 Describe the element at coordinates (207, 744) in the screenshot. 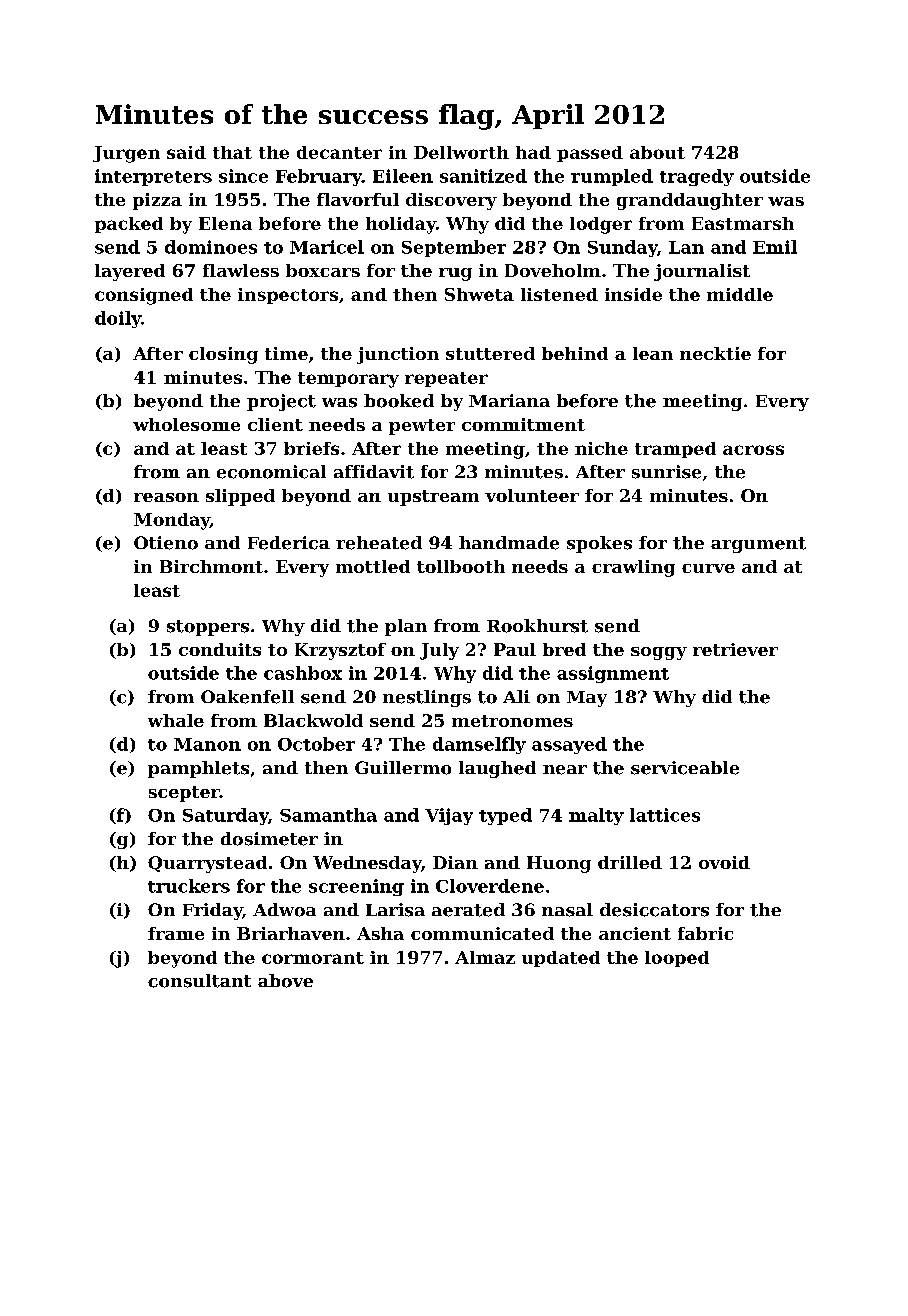

I see `Manon` at that location.
